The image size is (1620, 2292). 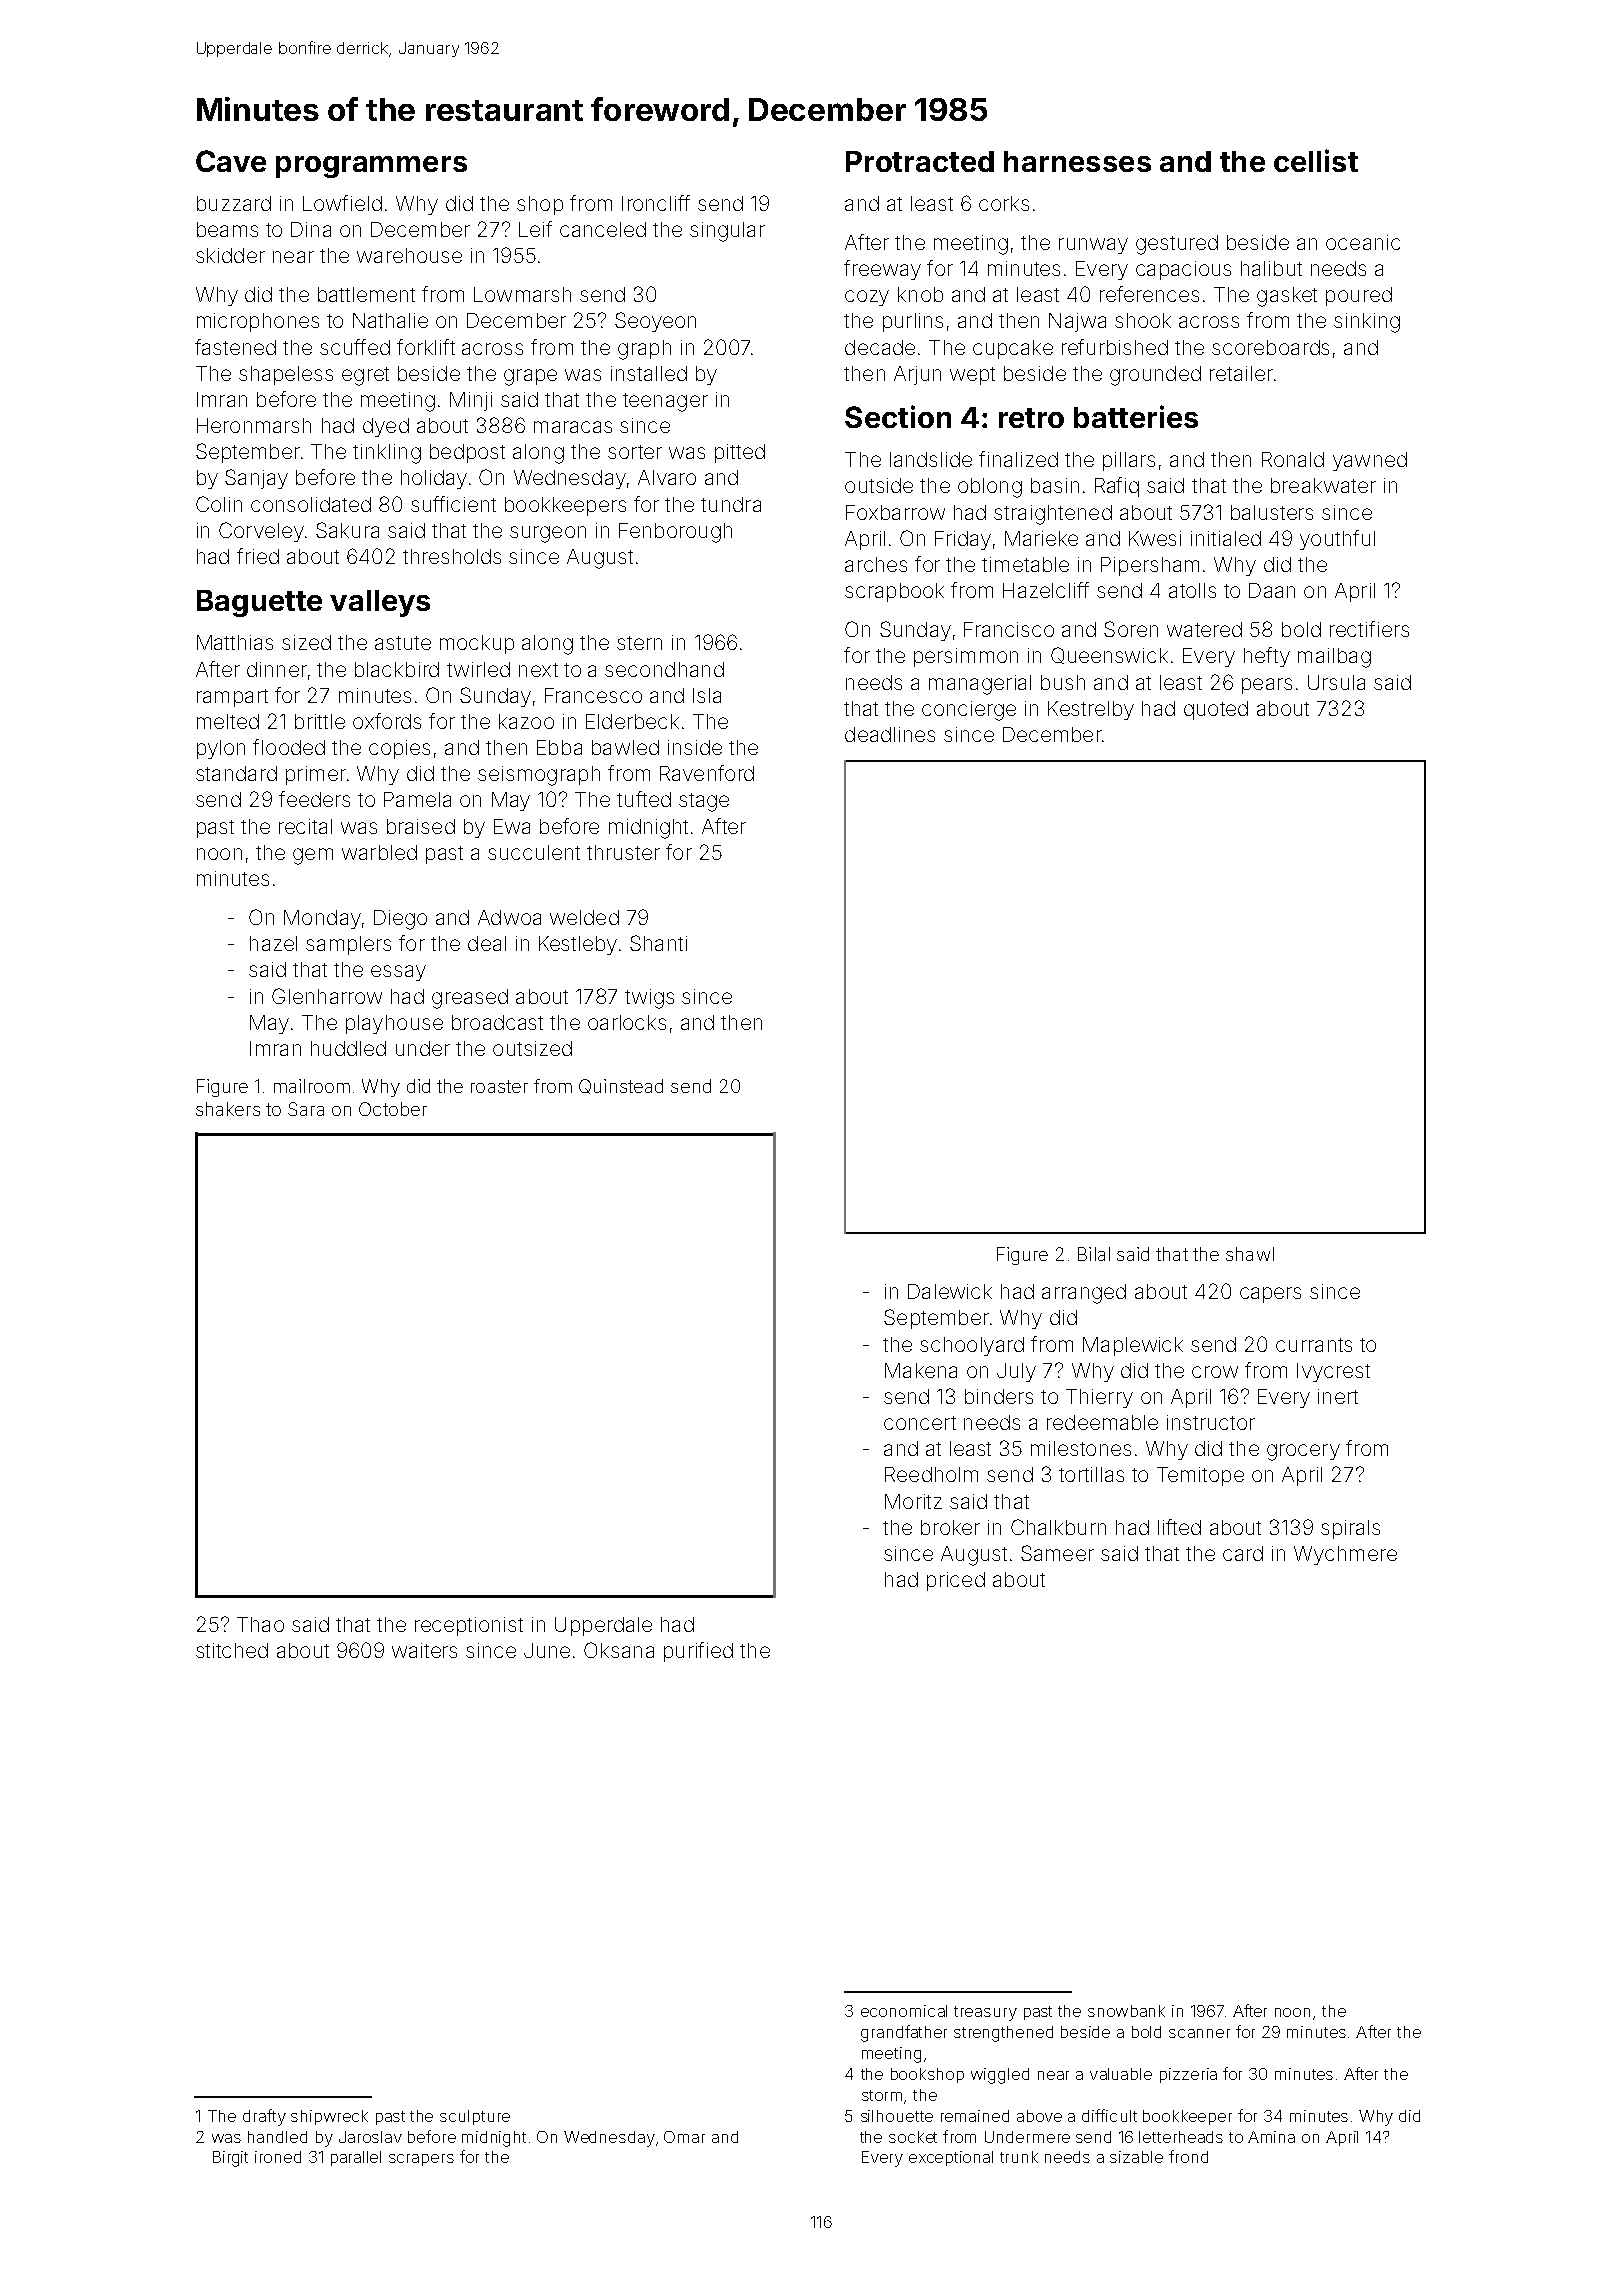 What do you see at coordinates (278, 2157) in the screenshot?
I see `ironed` at bounding box center [278, 2157].
